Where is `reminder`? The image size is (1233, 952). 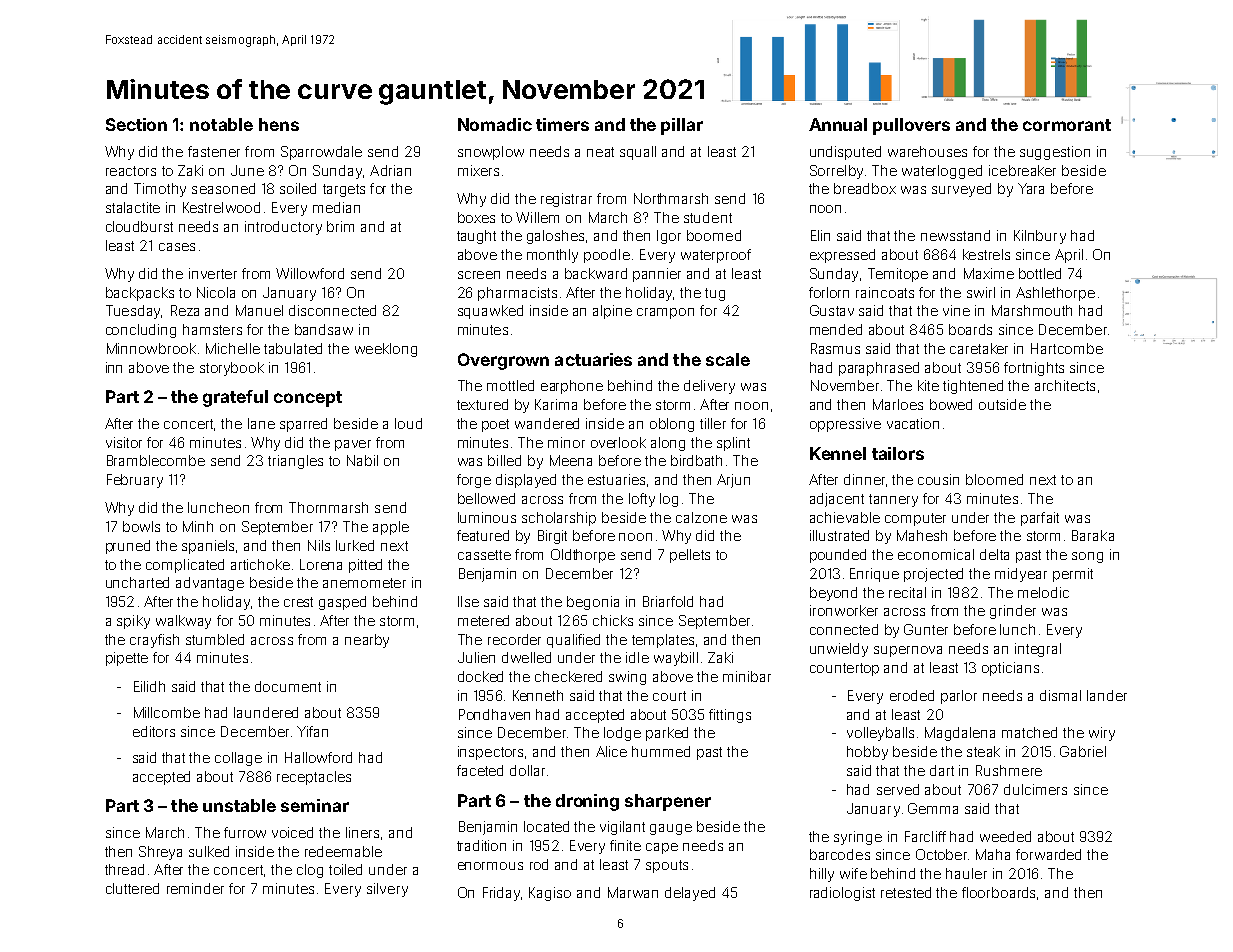
reminder is located at coordinates (195, 888).
